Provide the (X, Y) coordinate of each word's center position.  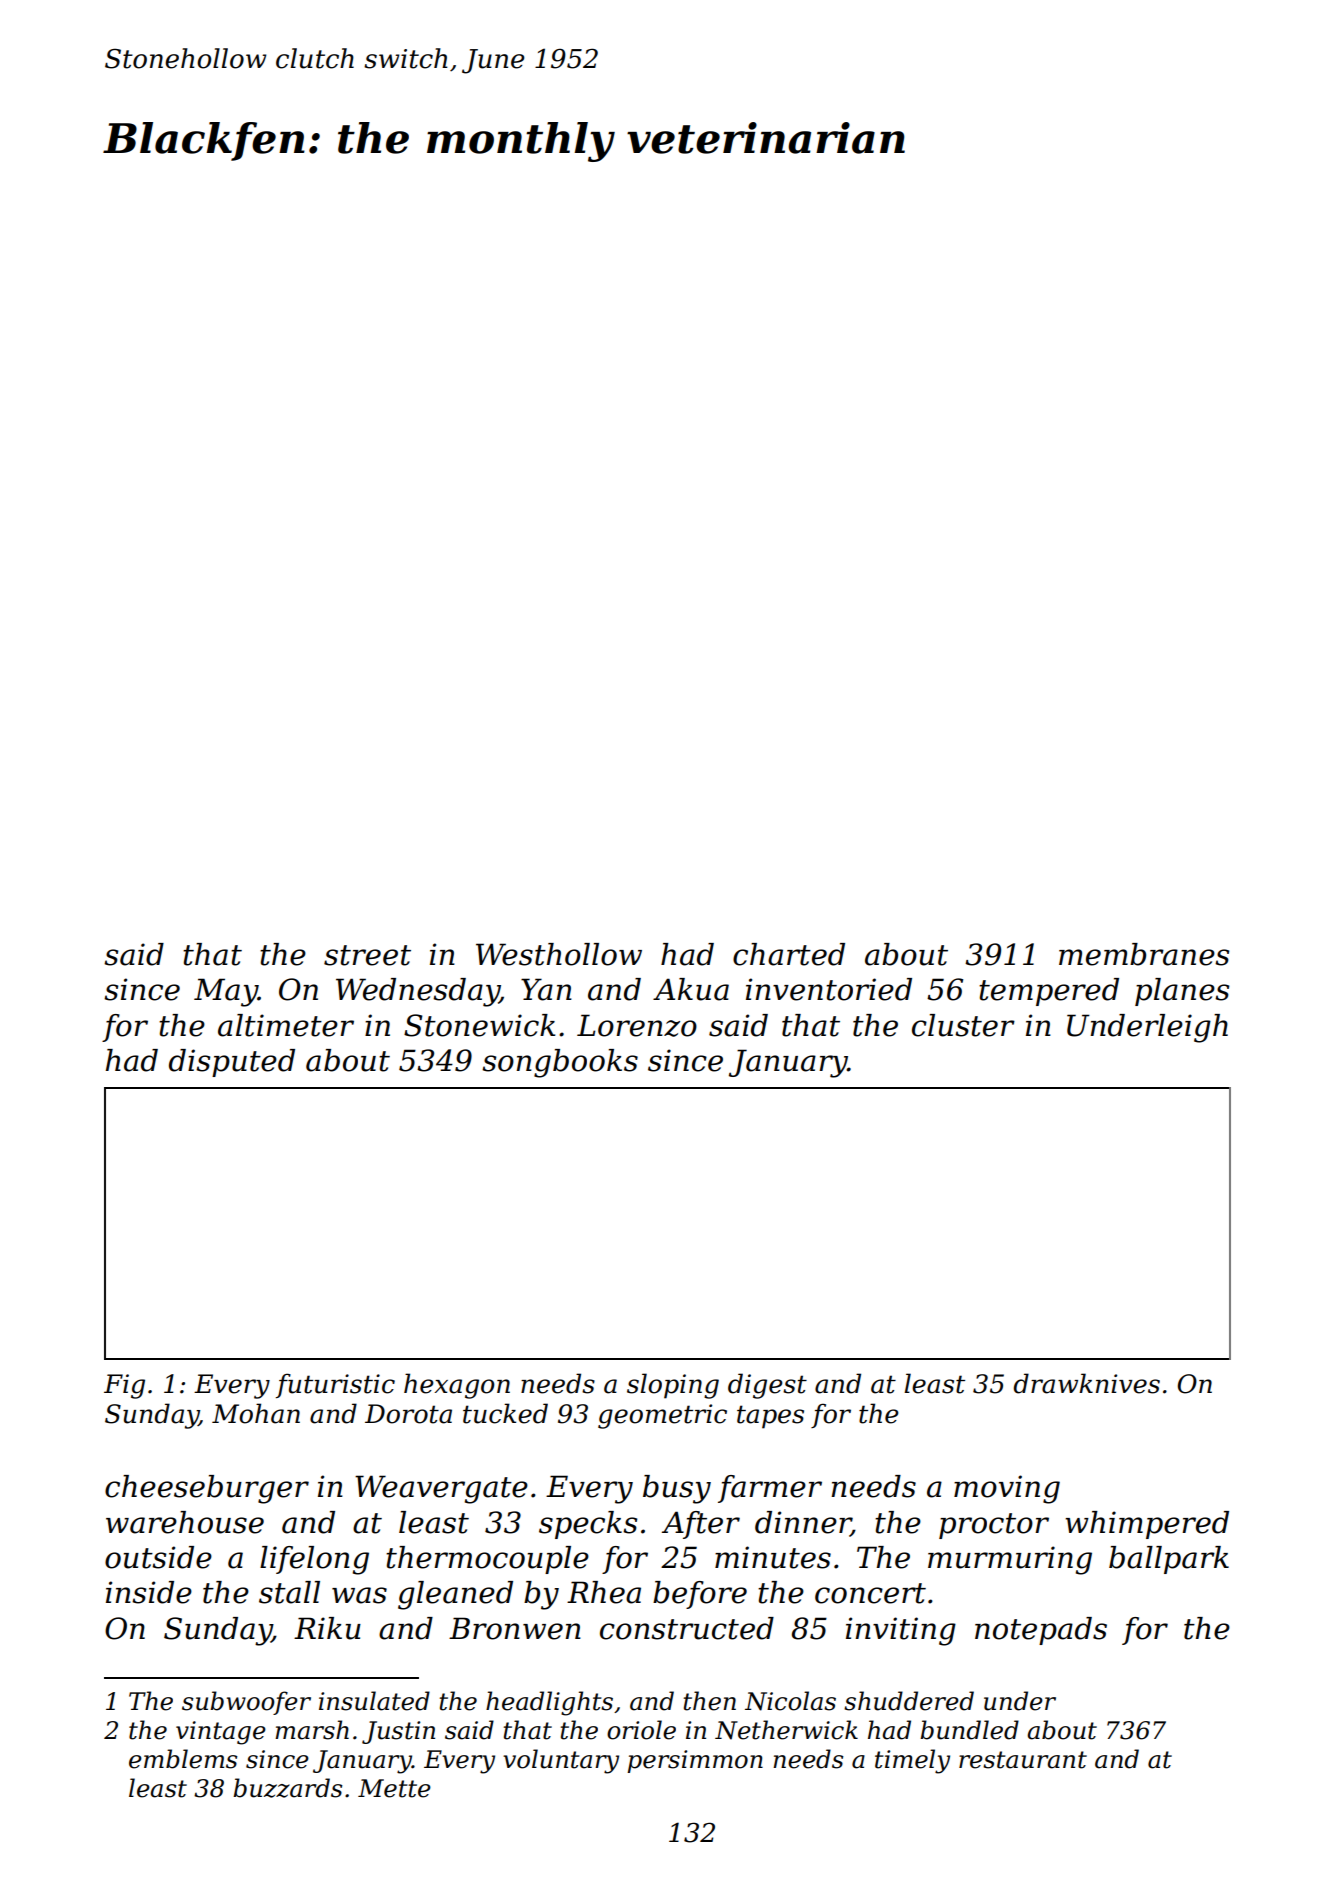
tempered (1049, 992)
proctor (994, 1526)
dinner (803, 1523)
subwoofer (246, 1703)
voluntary (561, 1761)
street (367, 955)
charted (789, 954)
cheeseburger (207, 1489)
